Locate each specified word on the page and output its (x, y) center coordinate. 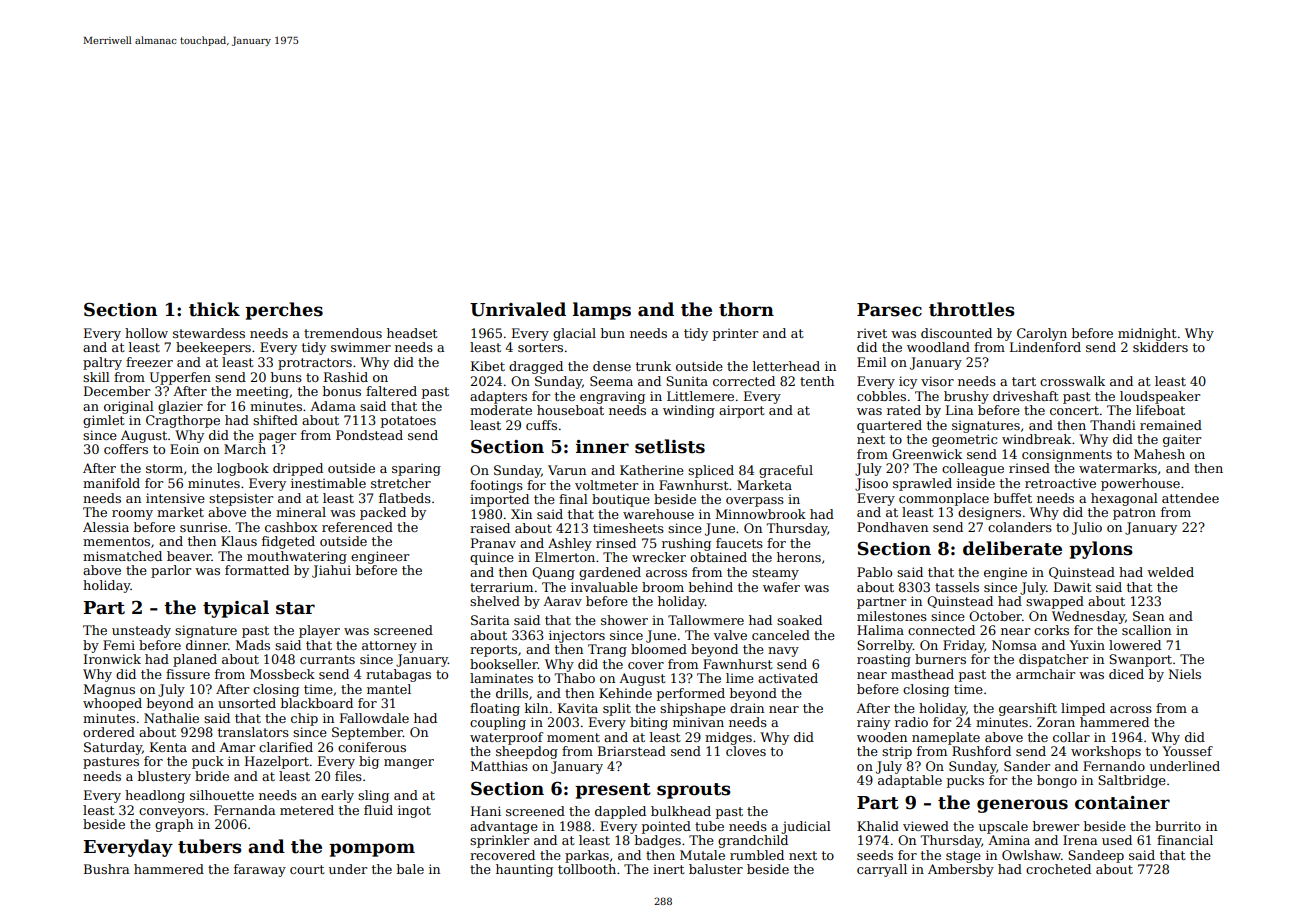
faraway (260, 870)
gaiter (1182, 440)
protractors (315, 364)
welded (1170, 572)
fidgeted (288, 542)
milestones (892, 616)
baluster (716, 869)
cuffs (541, 425)
